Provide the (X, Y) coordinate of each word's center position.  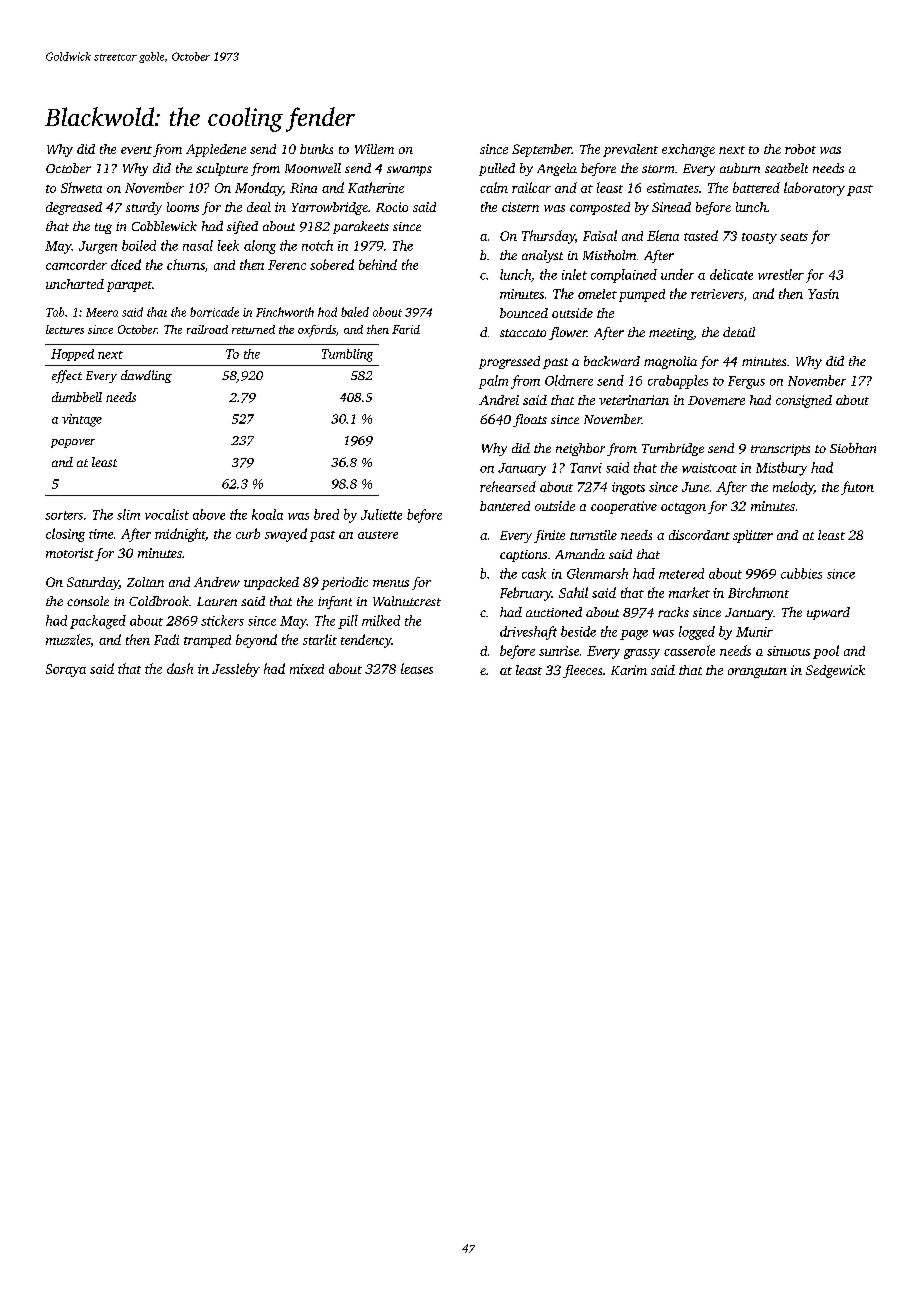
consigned (804, 401)
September (542, 150)
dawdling (146, 376)
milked (381, 620)
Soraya (66, 670)
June (695, 487)
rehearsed (508, 486)
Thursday (548, 237)
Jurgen (98, 247)
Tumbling (347, 355)
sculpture (222, 169)
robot (800, 149)
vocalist (167, 514)
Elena (663, 235)
